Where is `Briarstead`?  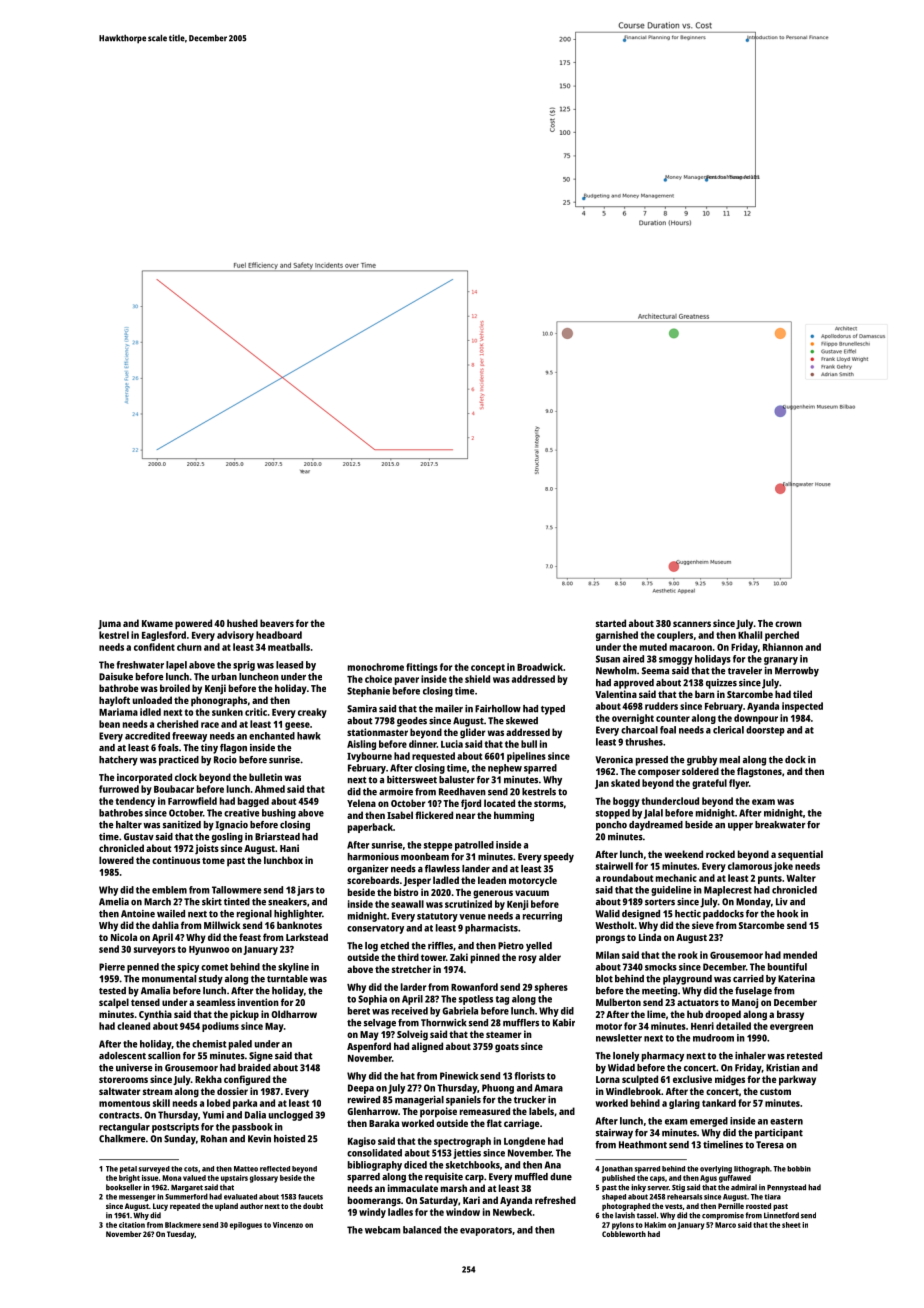 Briarstead is located at coordinates (277, 837).
